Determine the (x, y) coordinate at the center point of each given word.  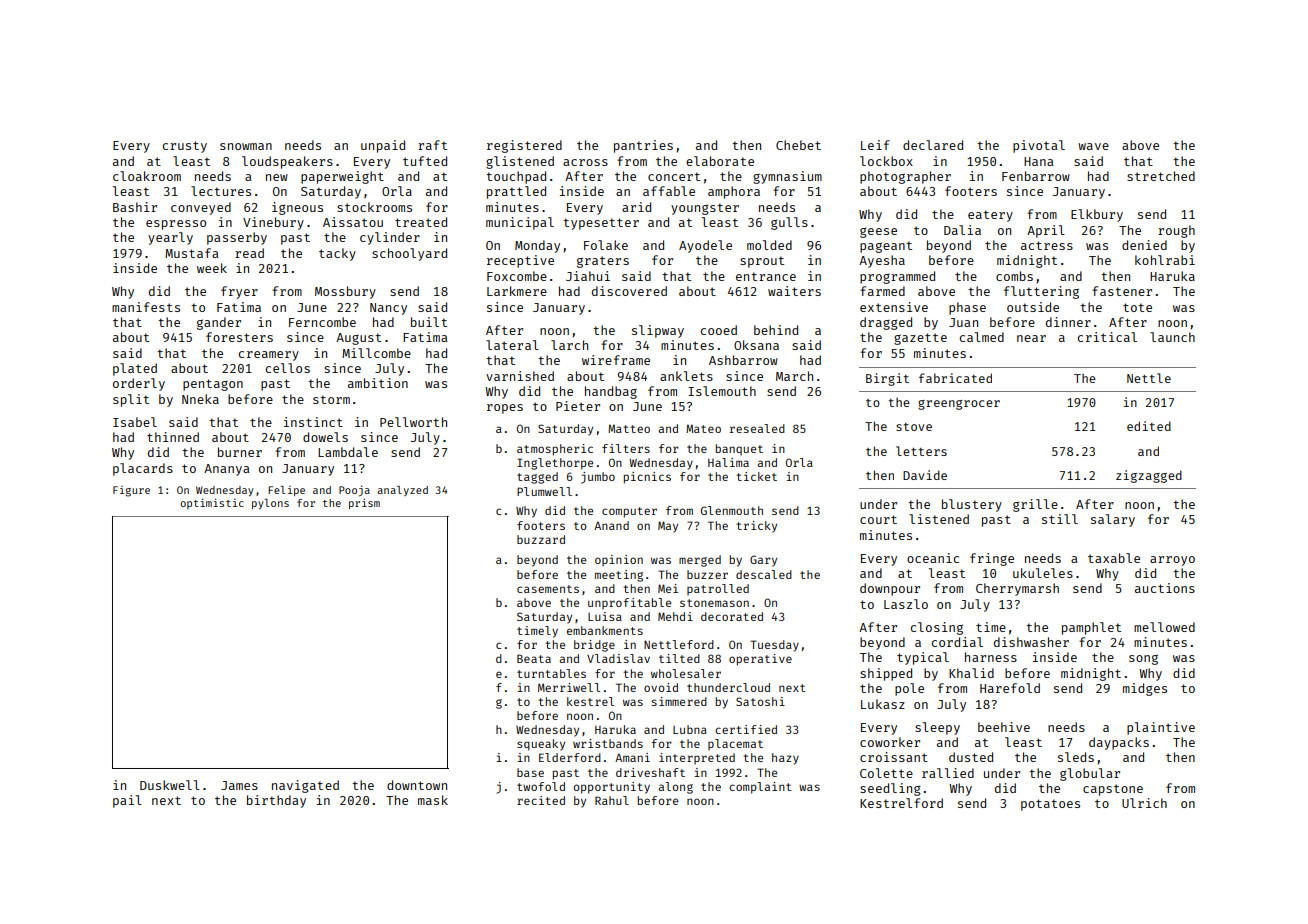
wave (1093, 146)
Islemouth (722, 391)
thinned (173, 437)
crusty (185, 147)
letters (921, 451)
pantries (643, 146)
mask (433, 800)
